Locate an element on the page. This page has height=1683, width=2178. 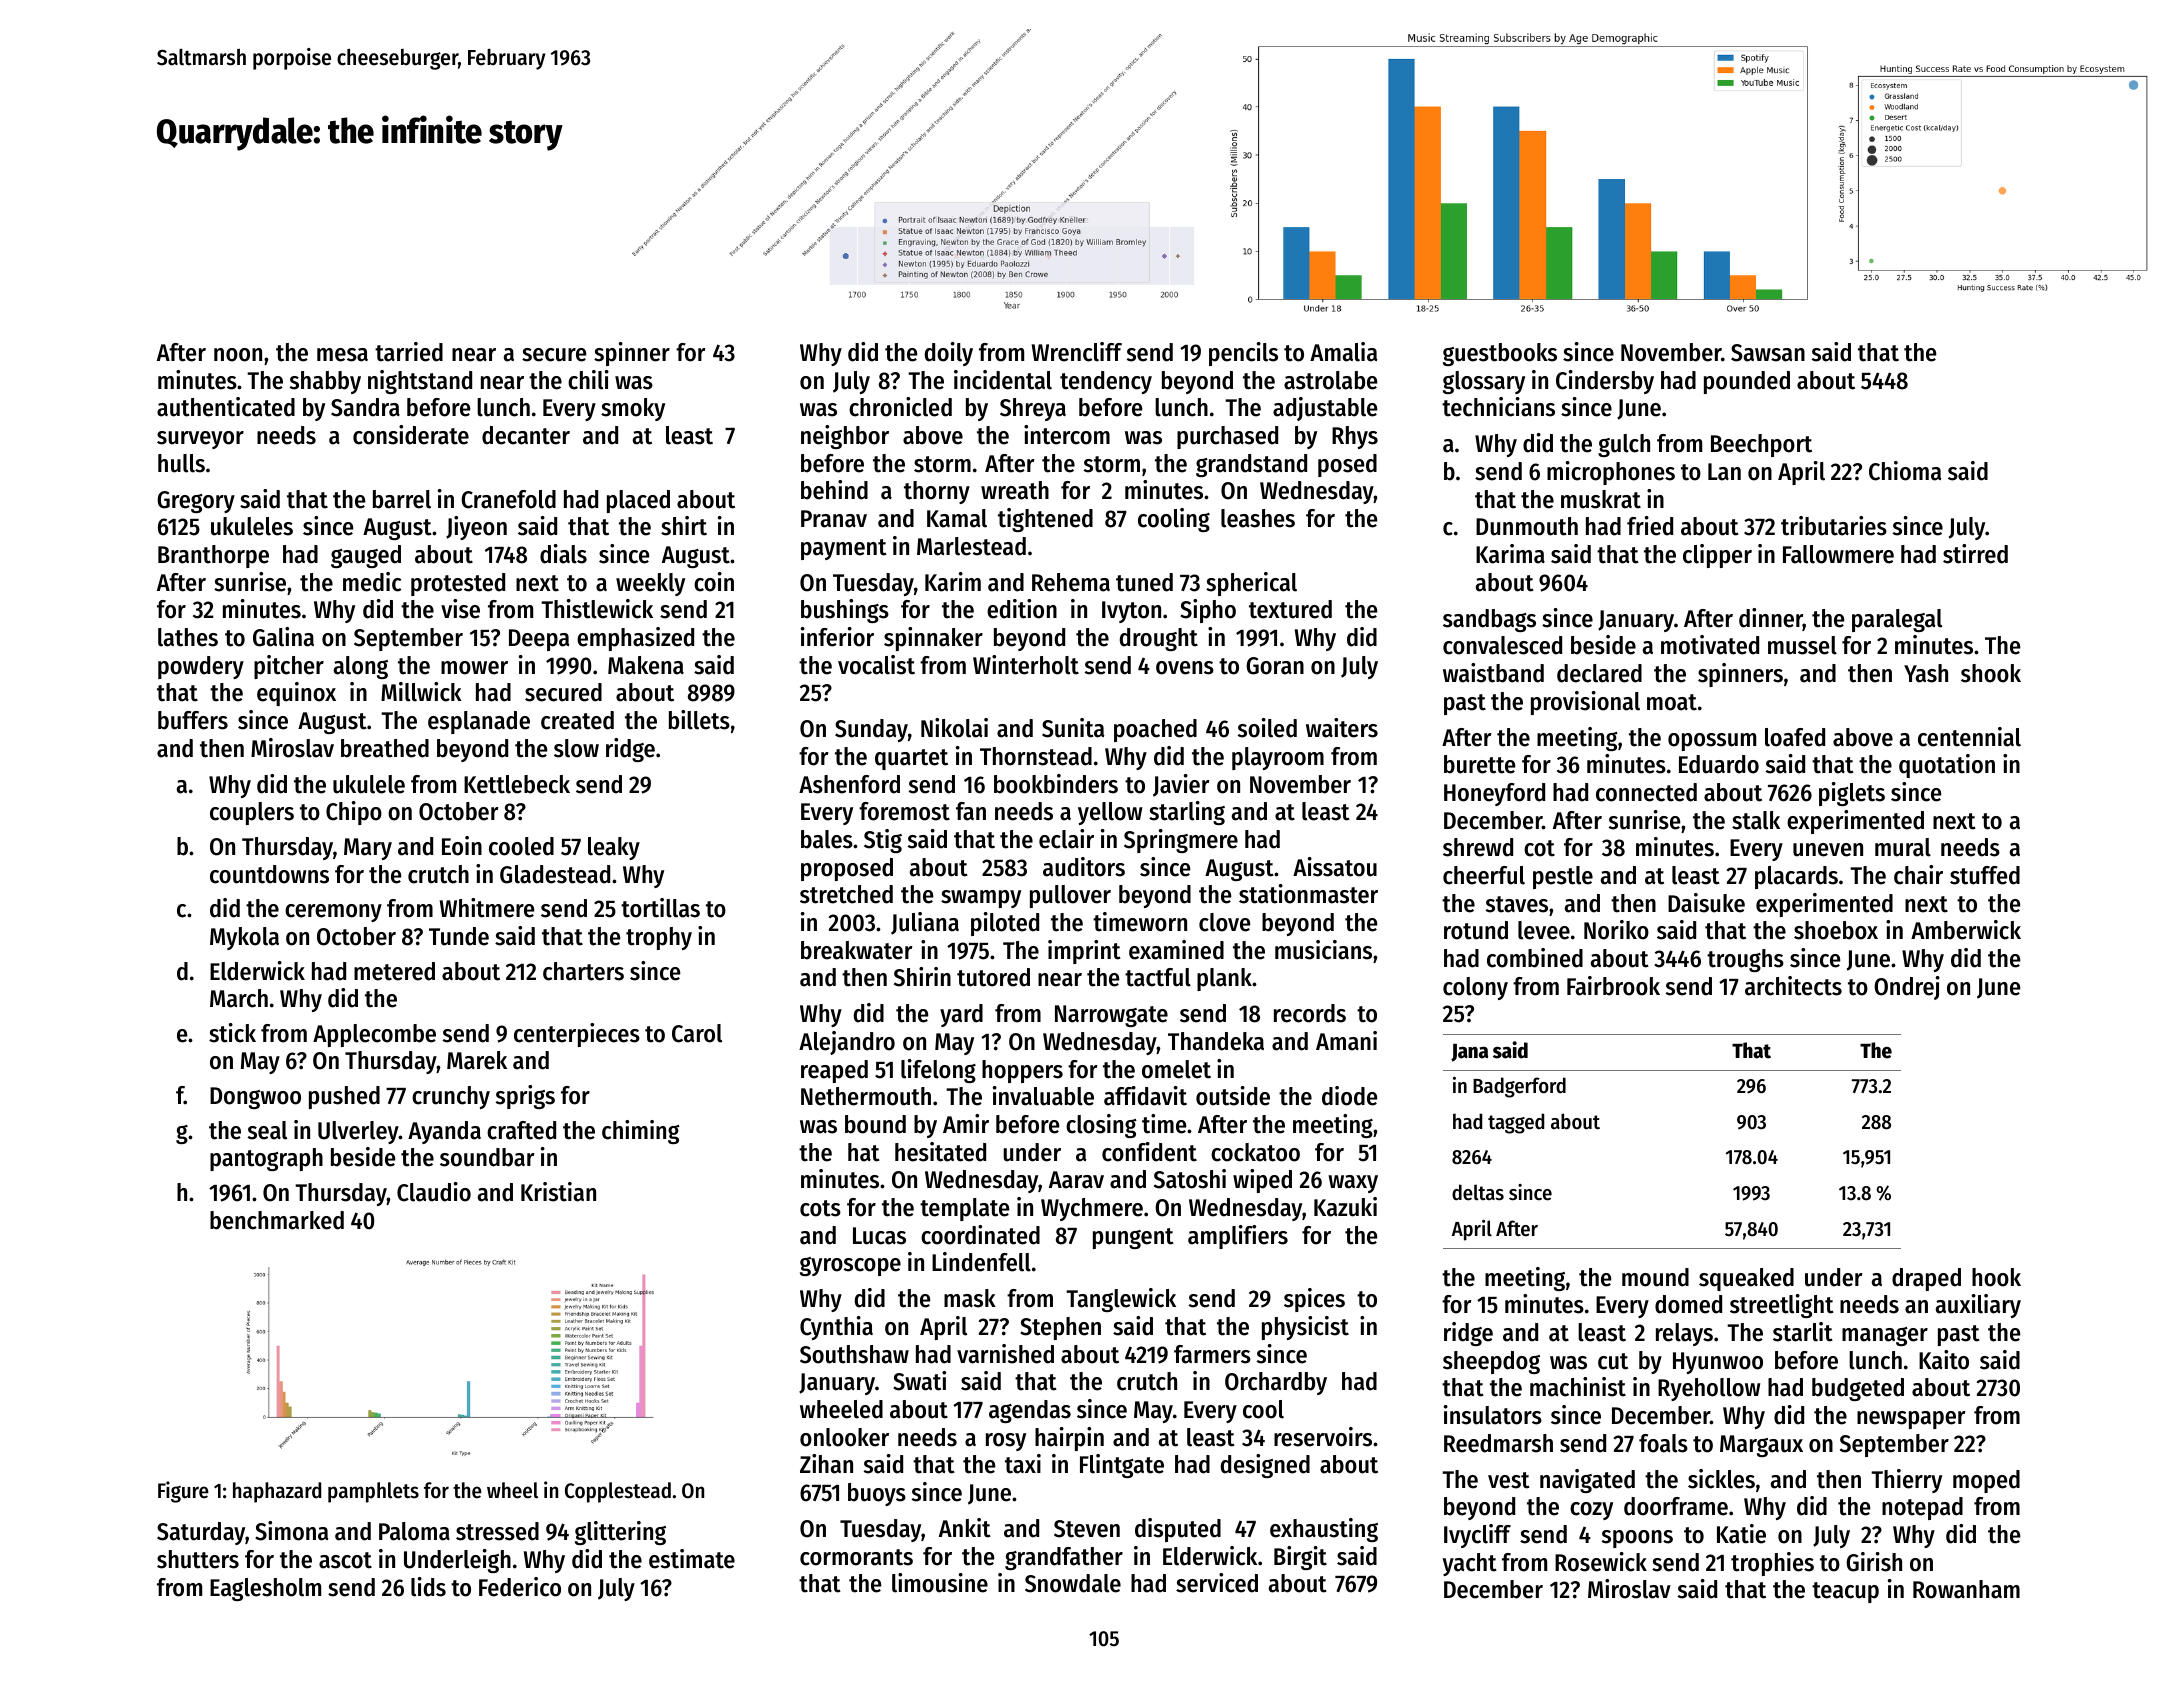
tarried is located at coordinates (409, 352).
